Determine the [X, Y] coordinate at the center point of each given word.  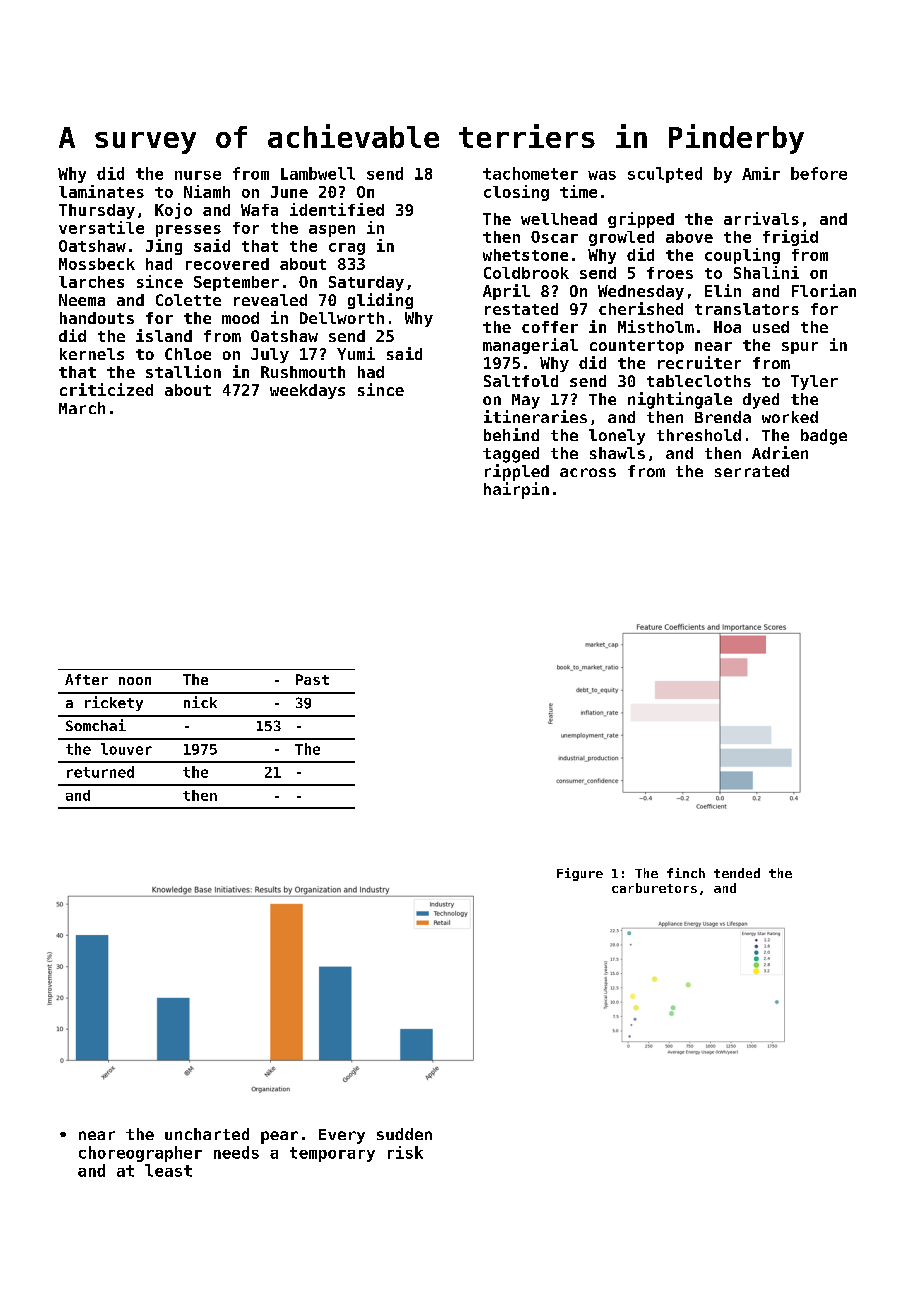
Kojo [173, 211]
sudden [404, 1134]
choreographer [140, 1154]
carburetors [654, 888]
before [819, 173]
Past [312, 679]
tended [737, 873]
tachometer [530, 173]
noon [135, 681]
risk [405, 1152]
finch [686, 873]
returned [100, 772]
